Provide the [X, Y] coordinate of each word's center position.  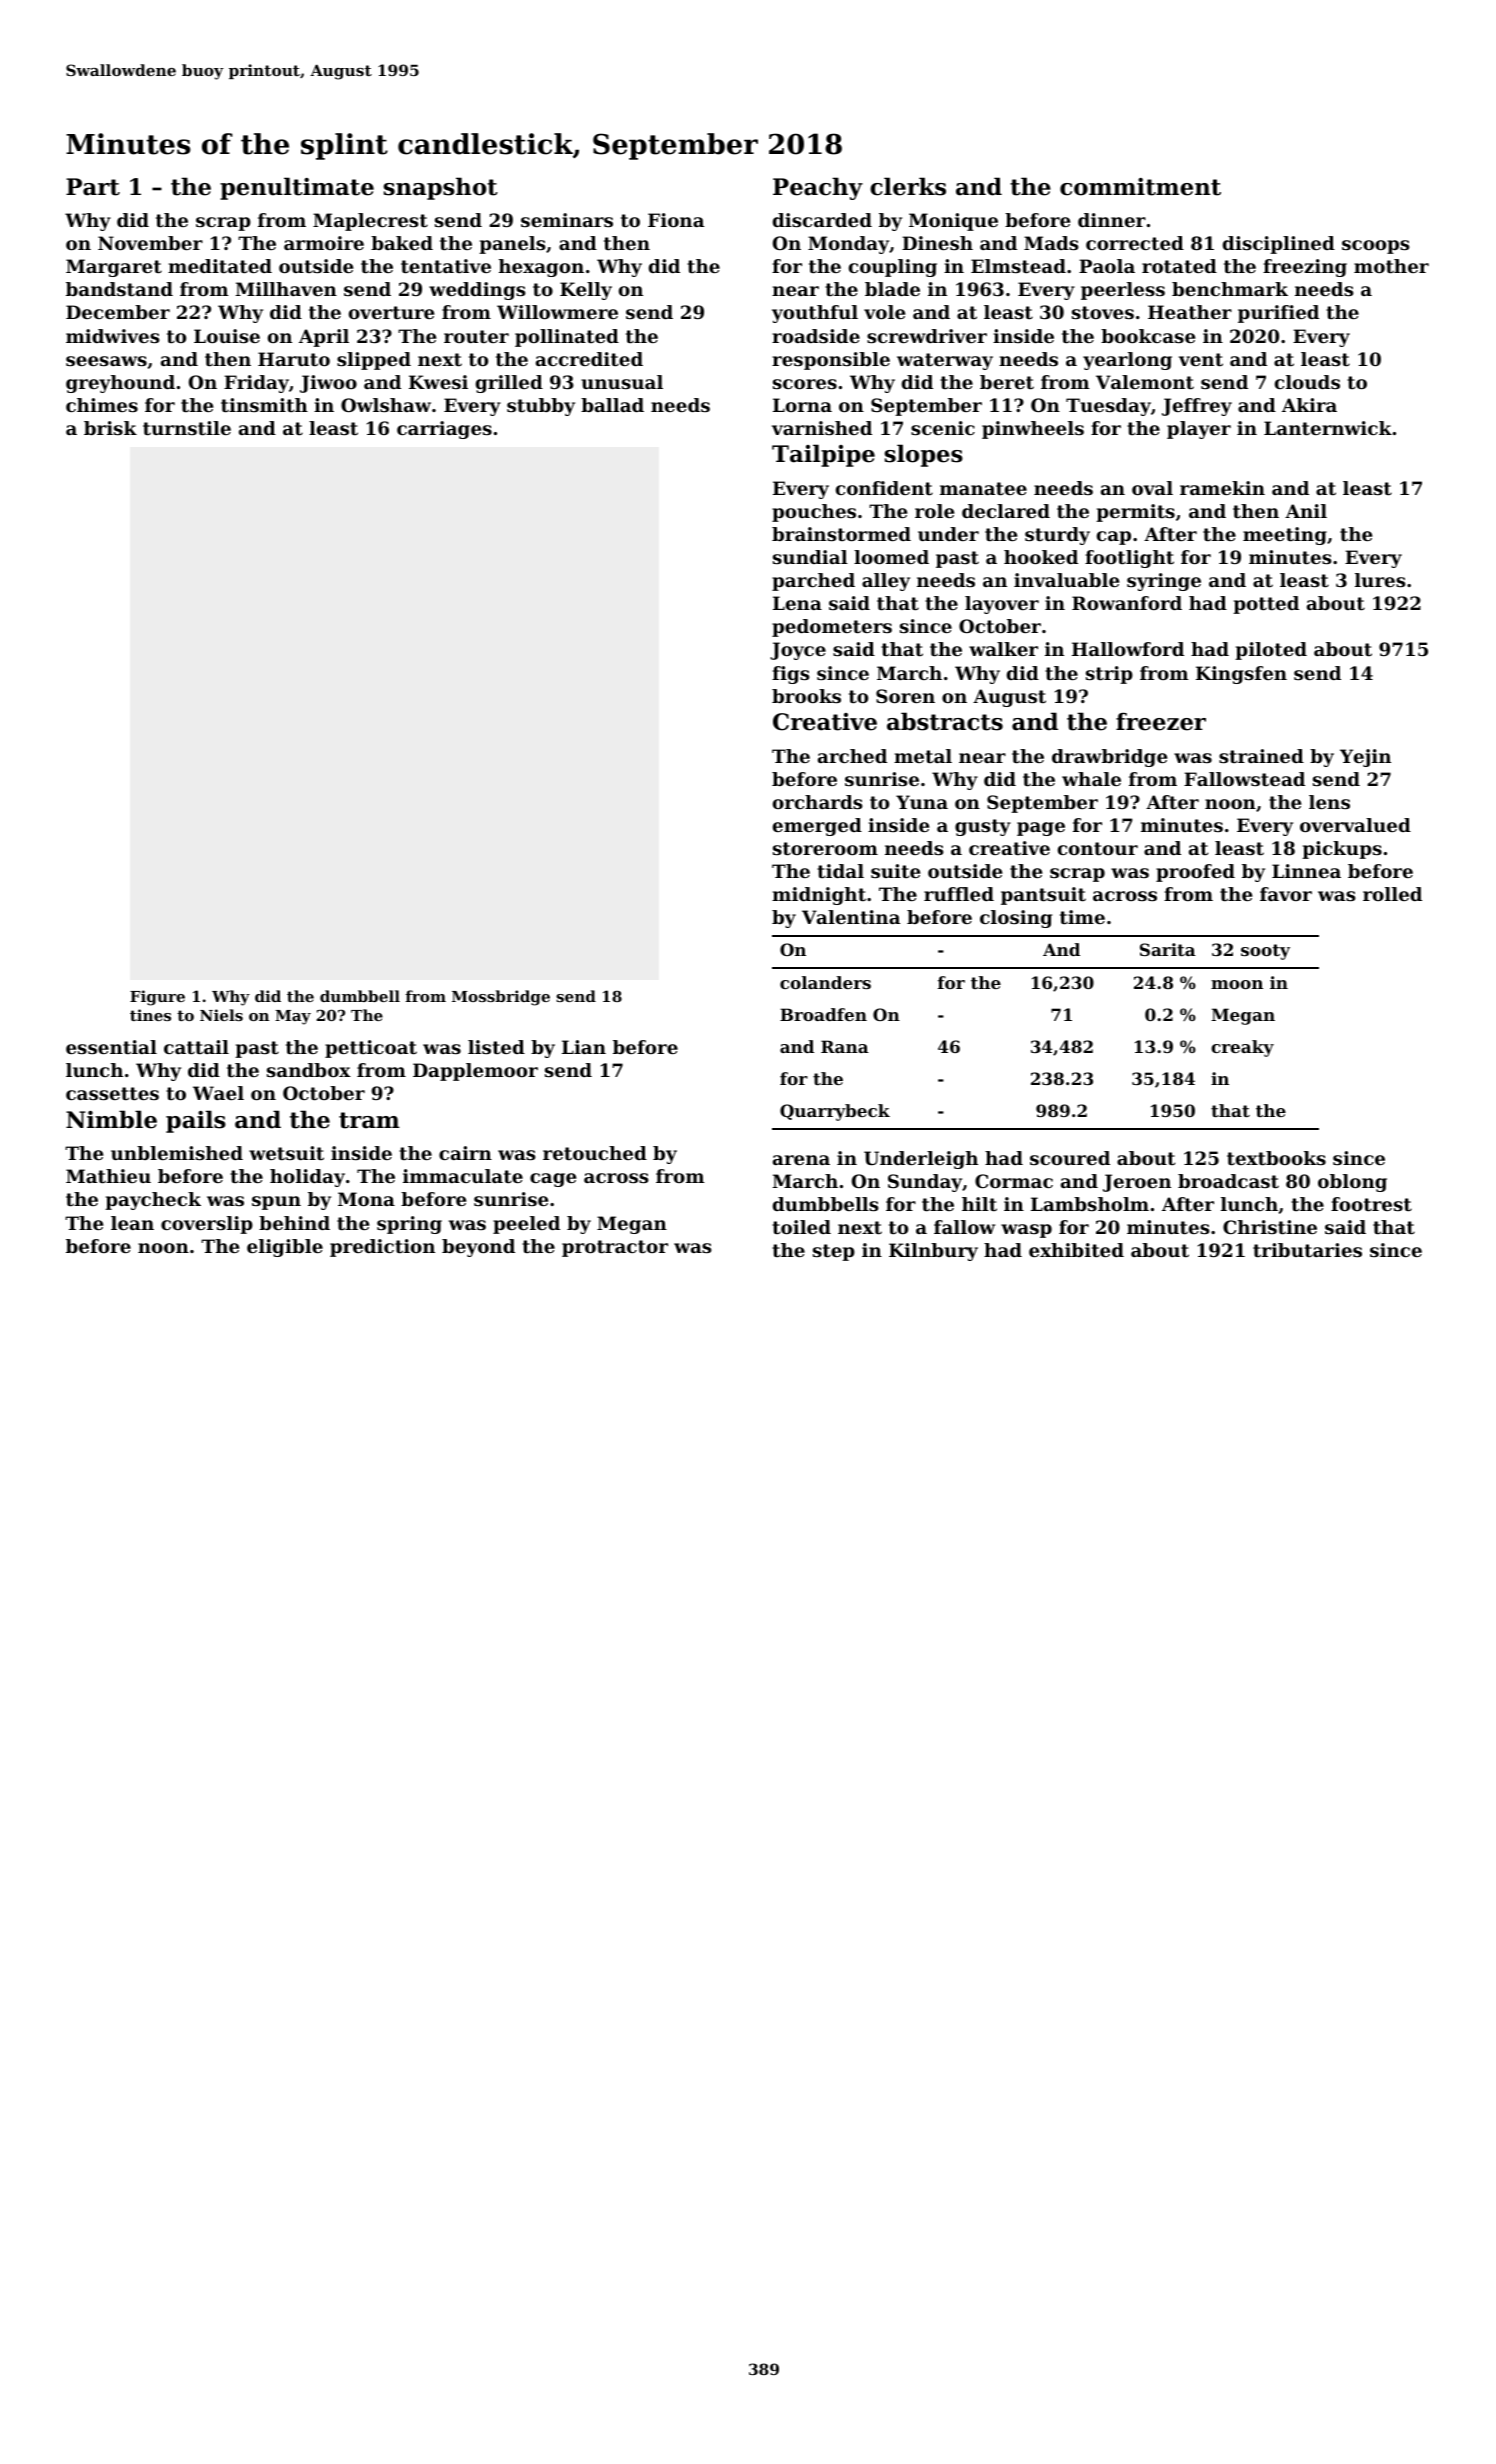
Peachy [818, 188]
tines [150, 1015]
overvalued [1355, 825]
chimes [102, 405]
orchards [818, 802]
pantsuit [1043, 896]
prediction [382, 1248]
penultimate [297, 188]
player [1199, 430]
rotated [1179, 266]
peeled [526, 1225]
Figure [157, 998]
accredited [589, 359]
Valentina [851, 917]
